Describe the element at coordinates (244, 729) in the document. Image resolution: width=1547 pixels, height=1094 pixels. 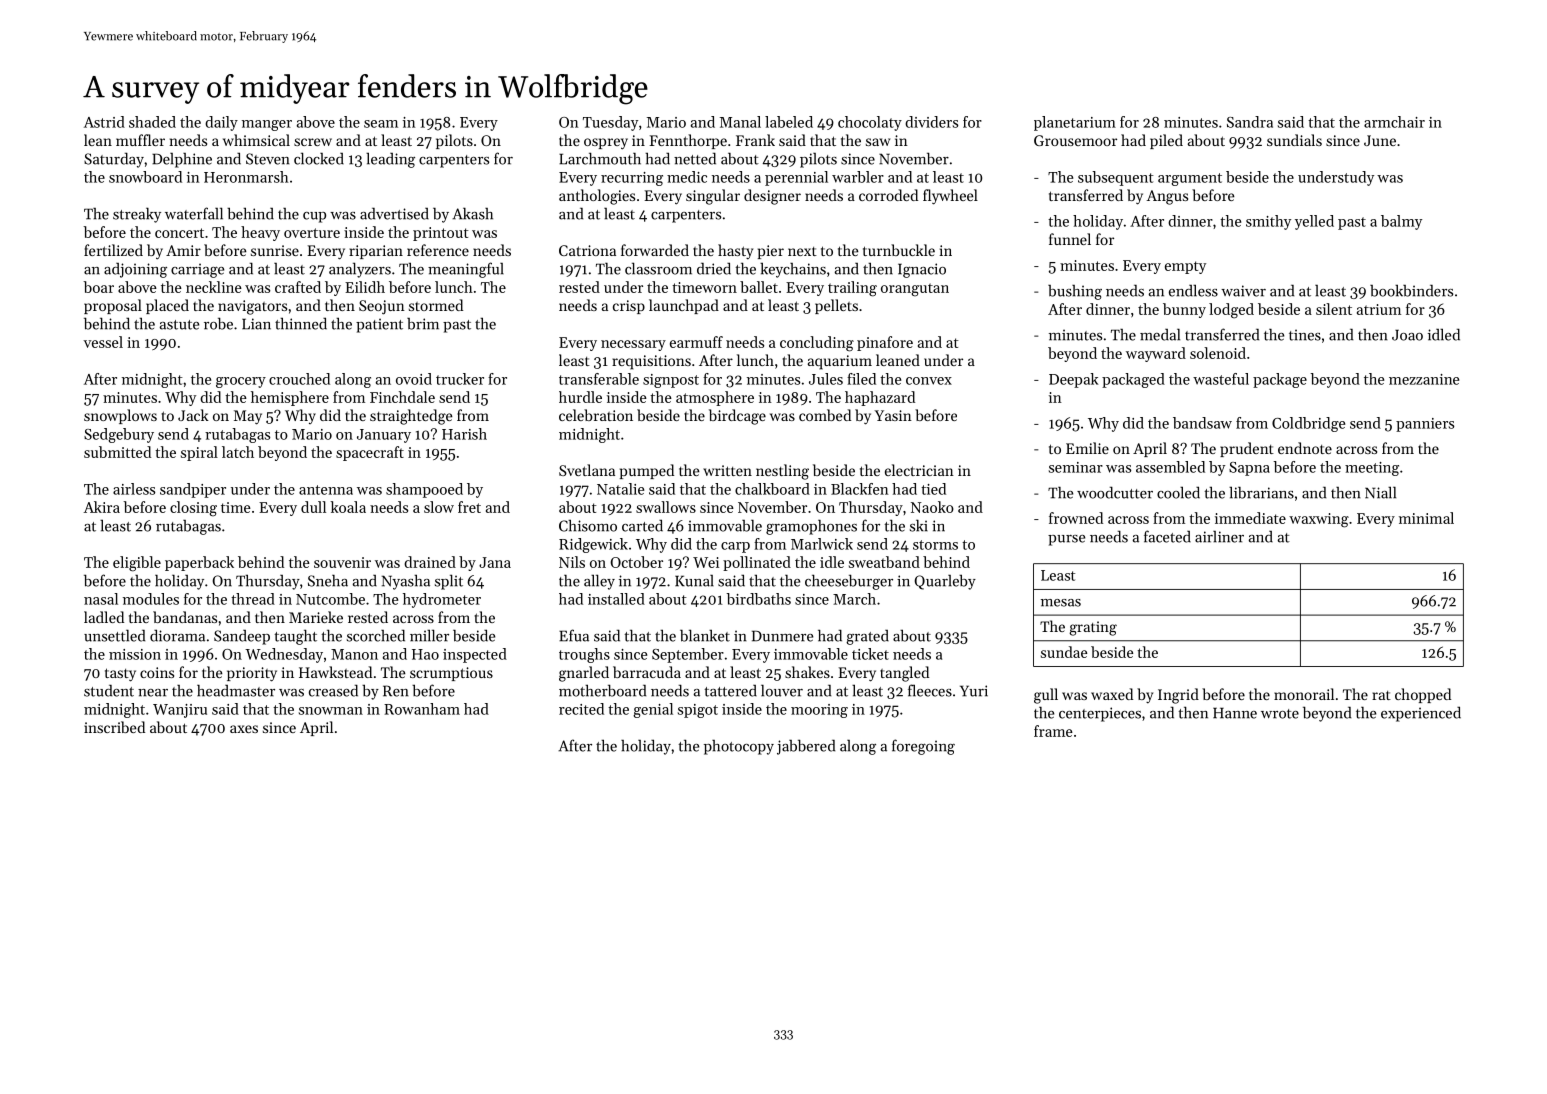
I see `axes` at that location.
